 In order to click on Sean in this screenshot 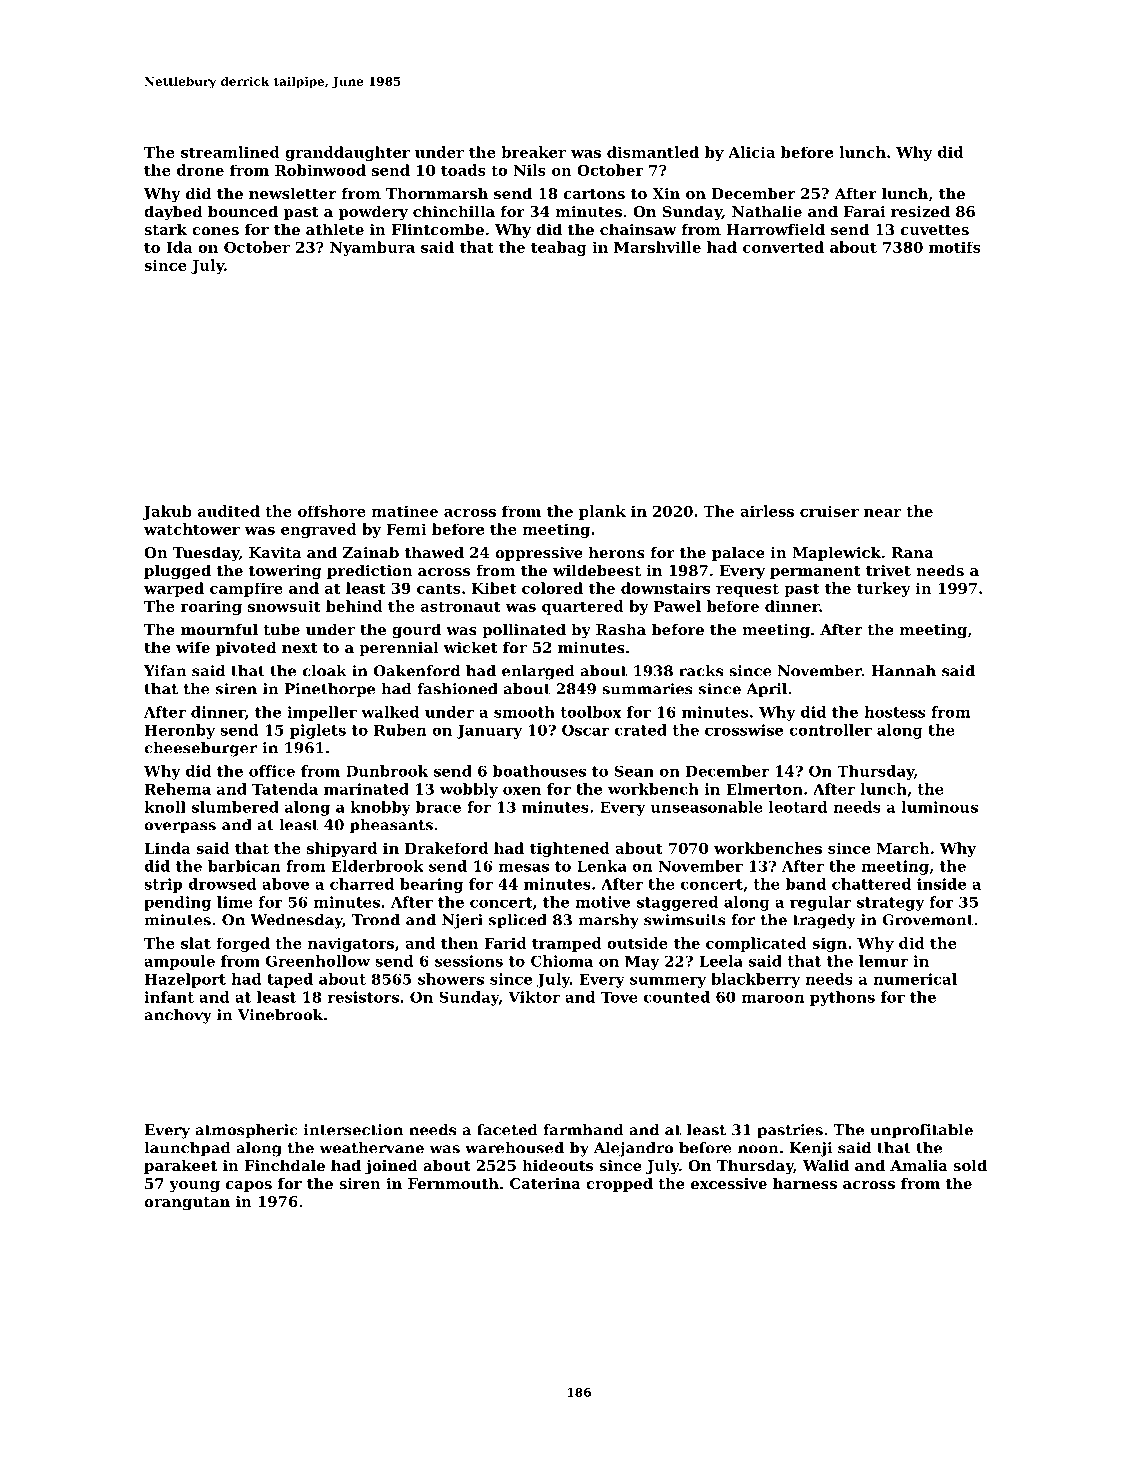, I will do `click(634, 771)`.
